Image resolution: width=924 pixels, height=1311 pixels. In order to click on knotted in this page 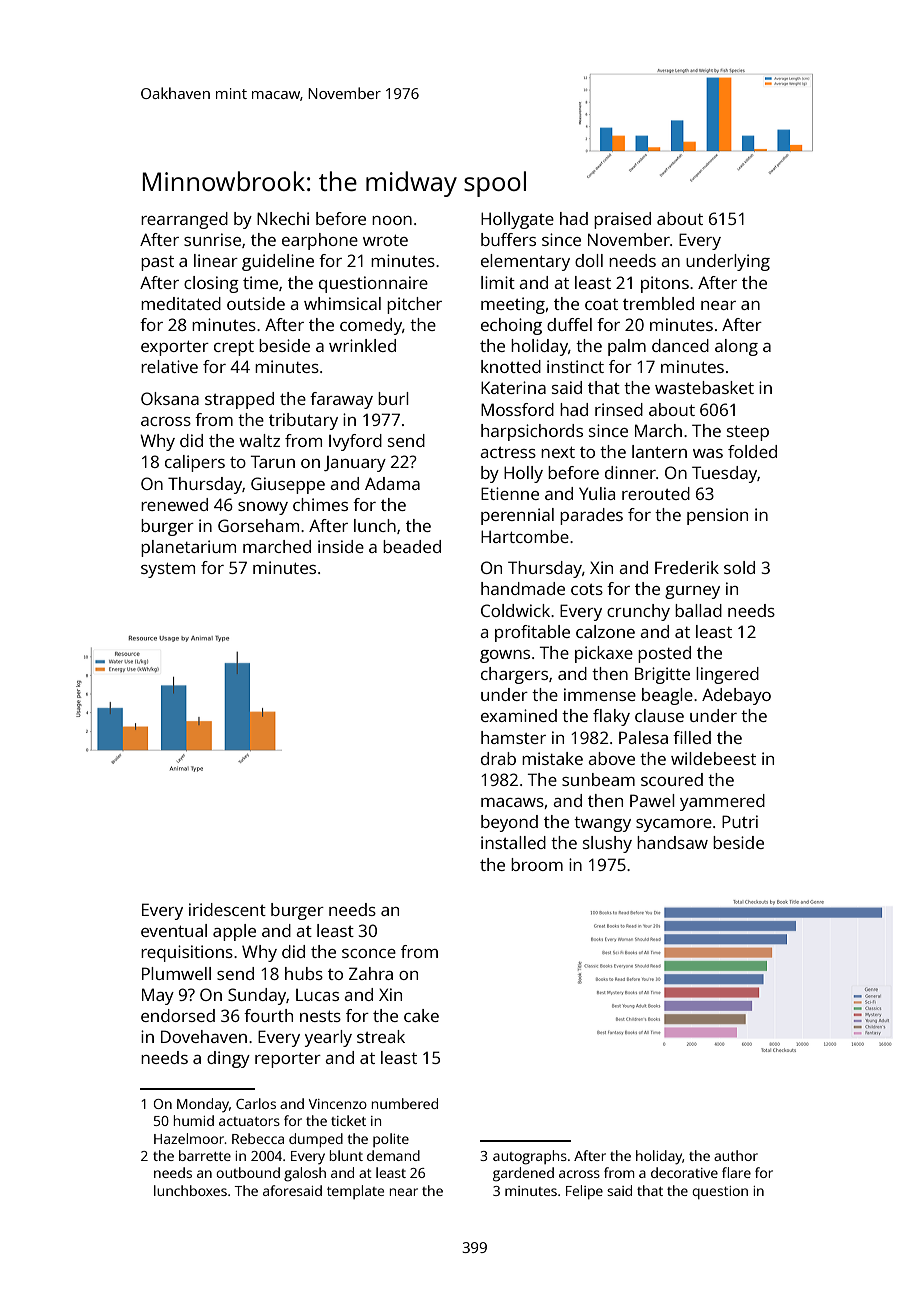, I will do `click(511, 366)`.
